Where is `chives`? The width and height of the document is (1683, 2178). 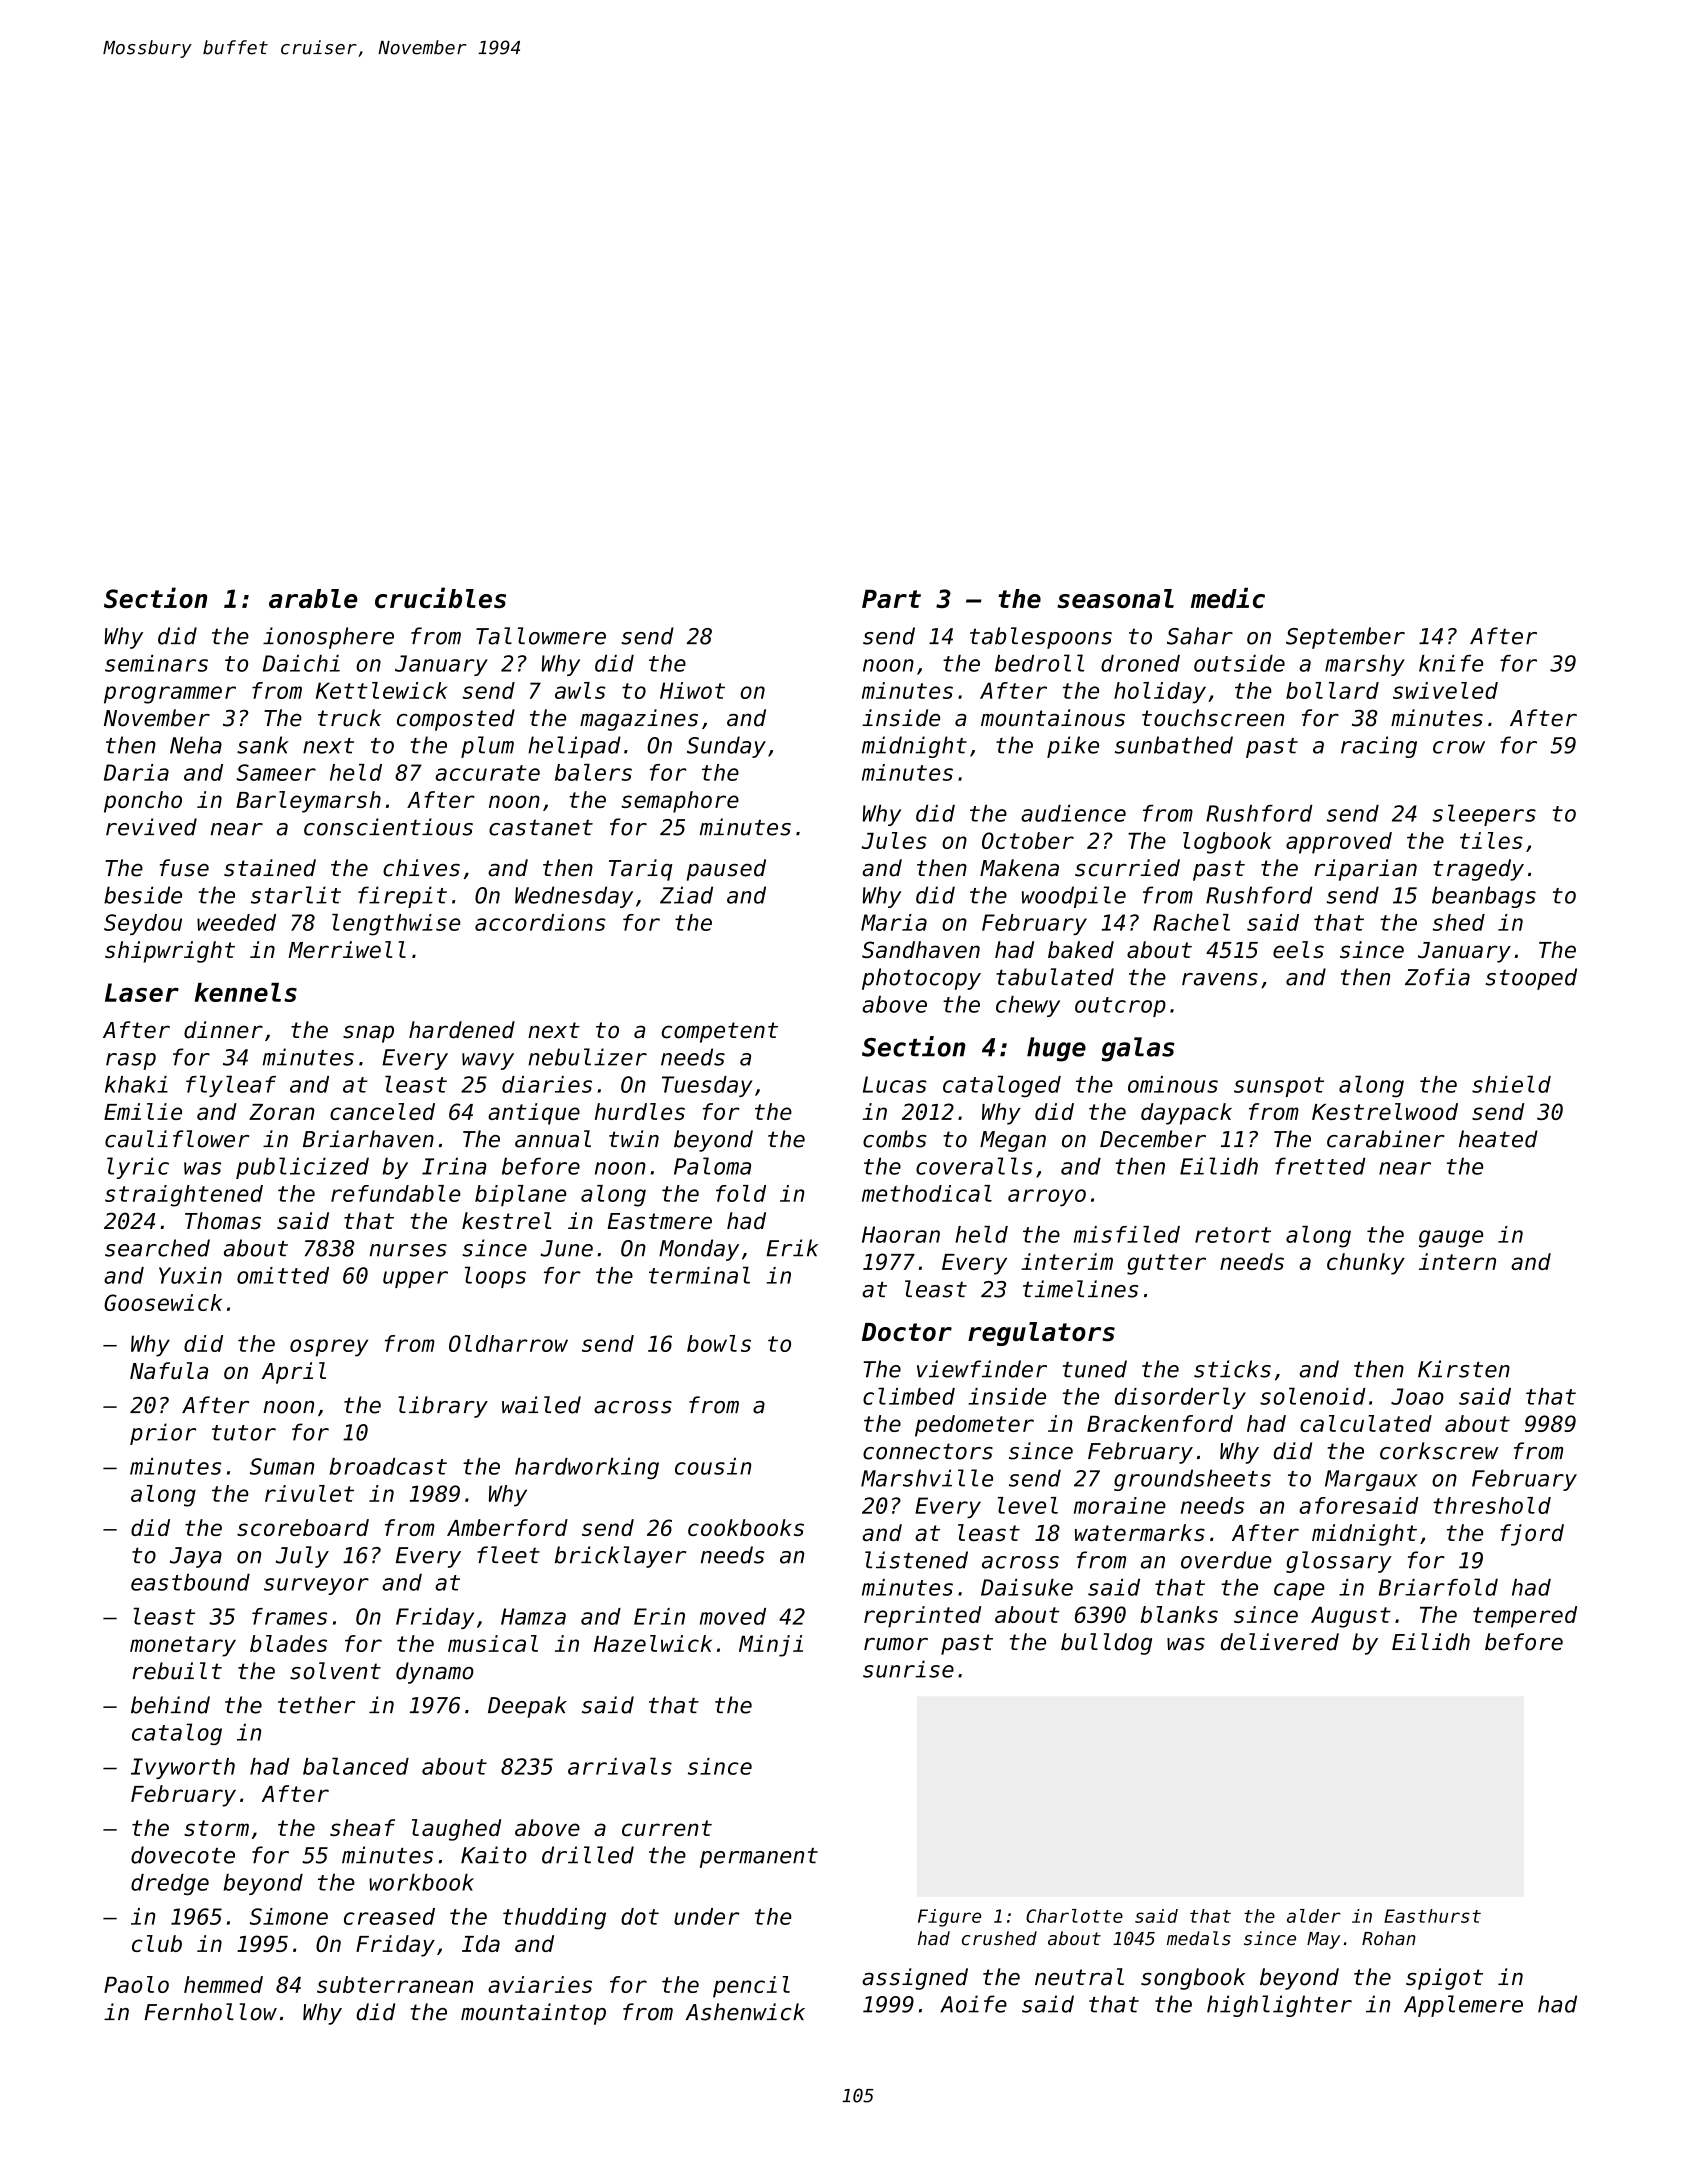
chives is located at coordinates (421, 868).
